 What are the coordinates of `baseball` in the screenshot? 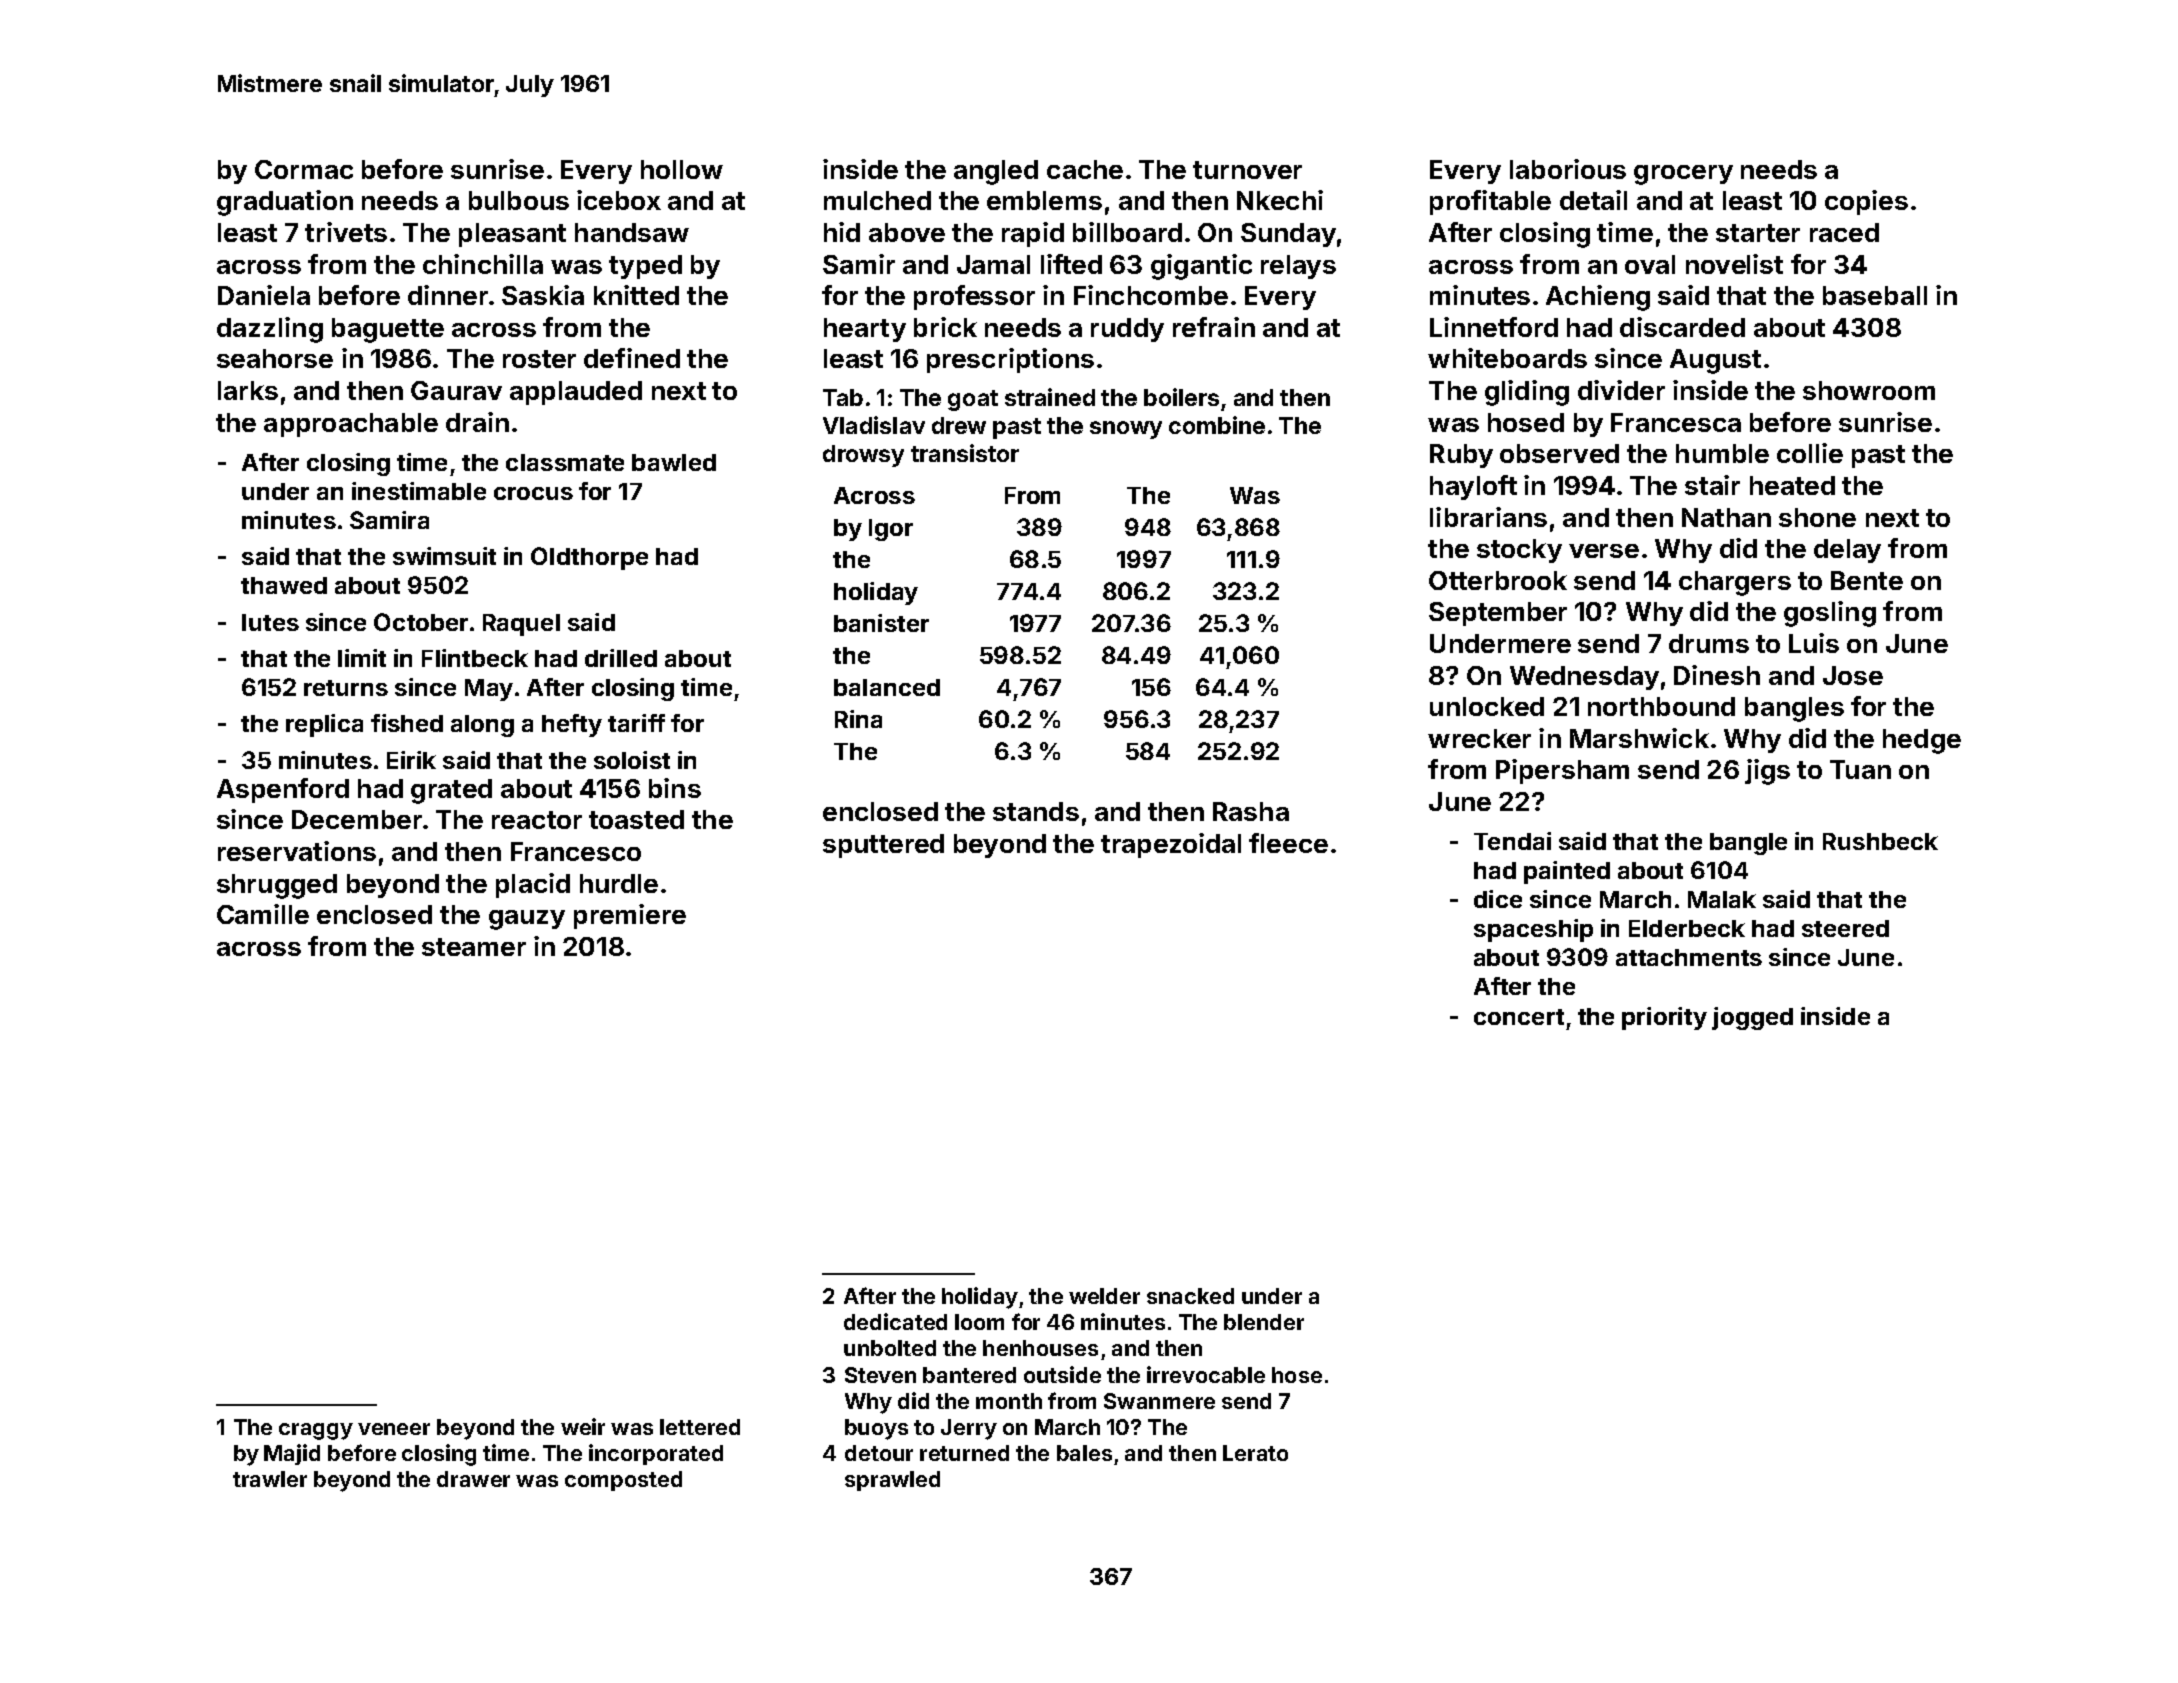 It's located at (1875, 295).
